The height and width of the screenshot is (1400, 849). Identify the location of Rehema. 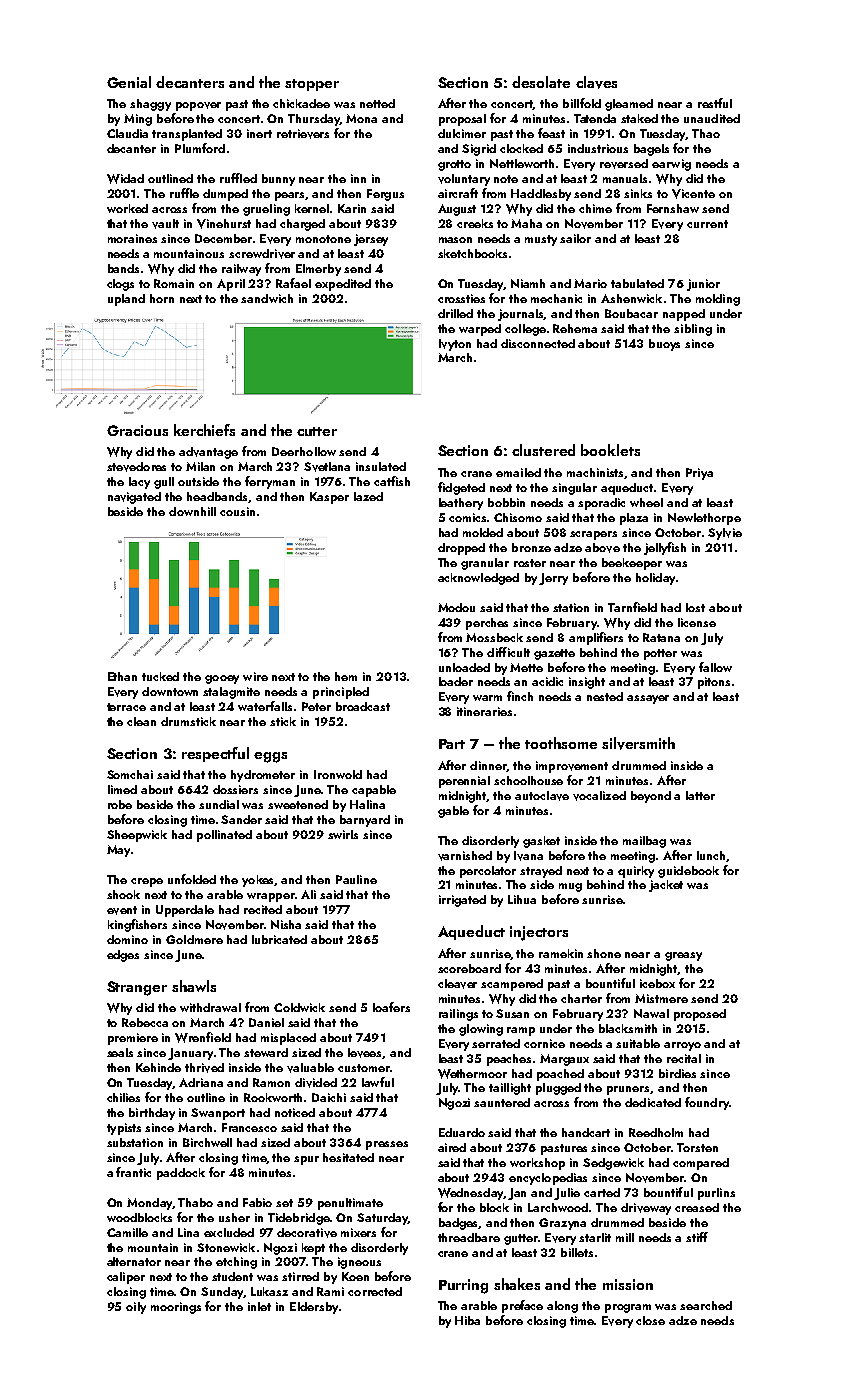
(575, 328).
